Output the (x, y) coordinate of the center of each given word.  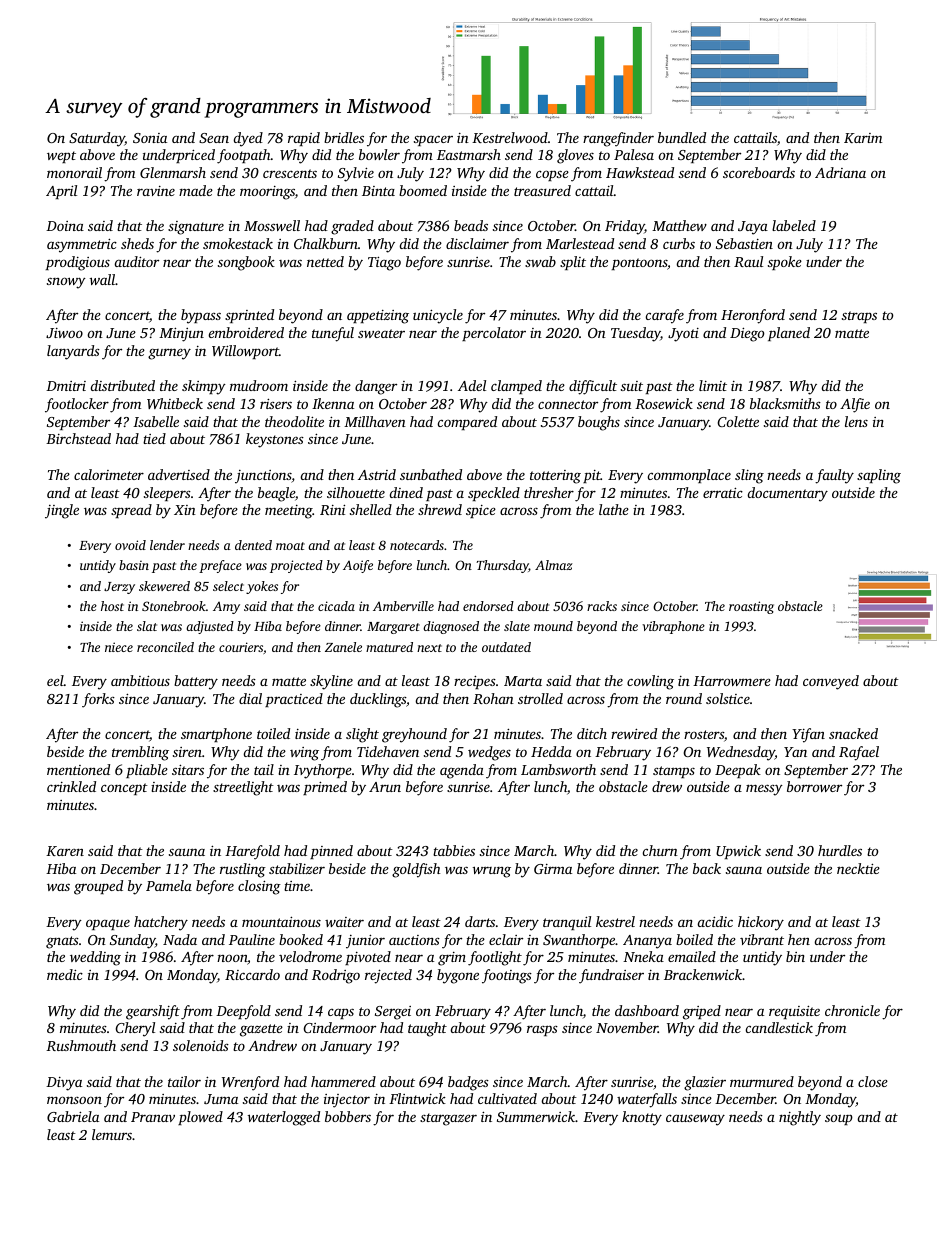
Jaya (753, 228)
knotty (642, 1118)
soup (839, 1119)
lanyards (73, 352)
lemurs (112, 1134)
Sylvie (356, 174)
